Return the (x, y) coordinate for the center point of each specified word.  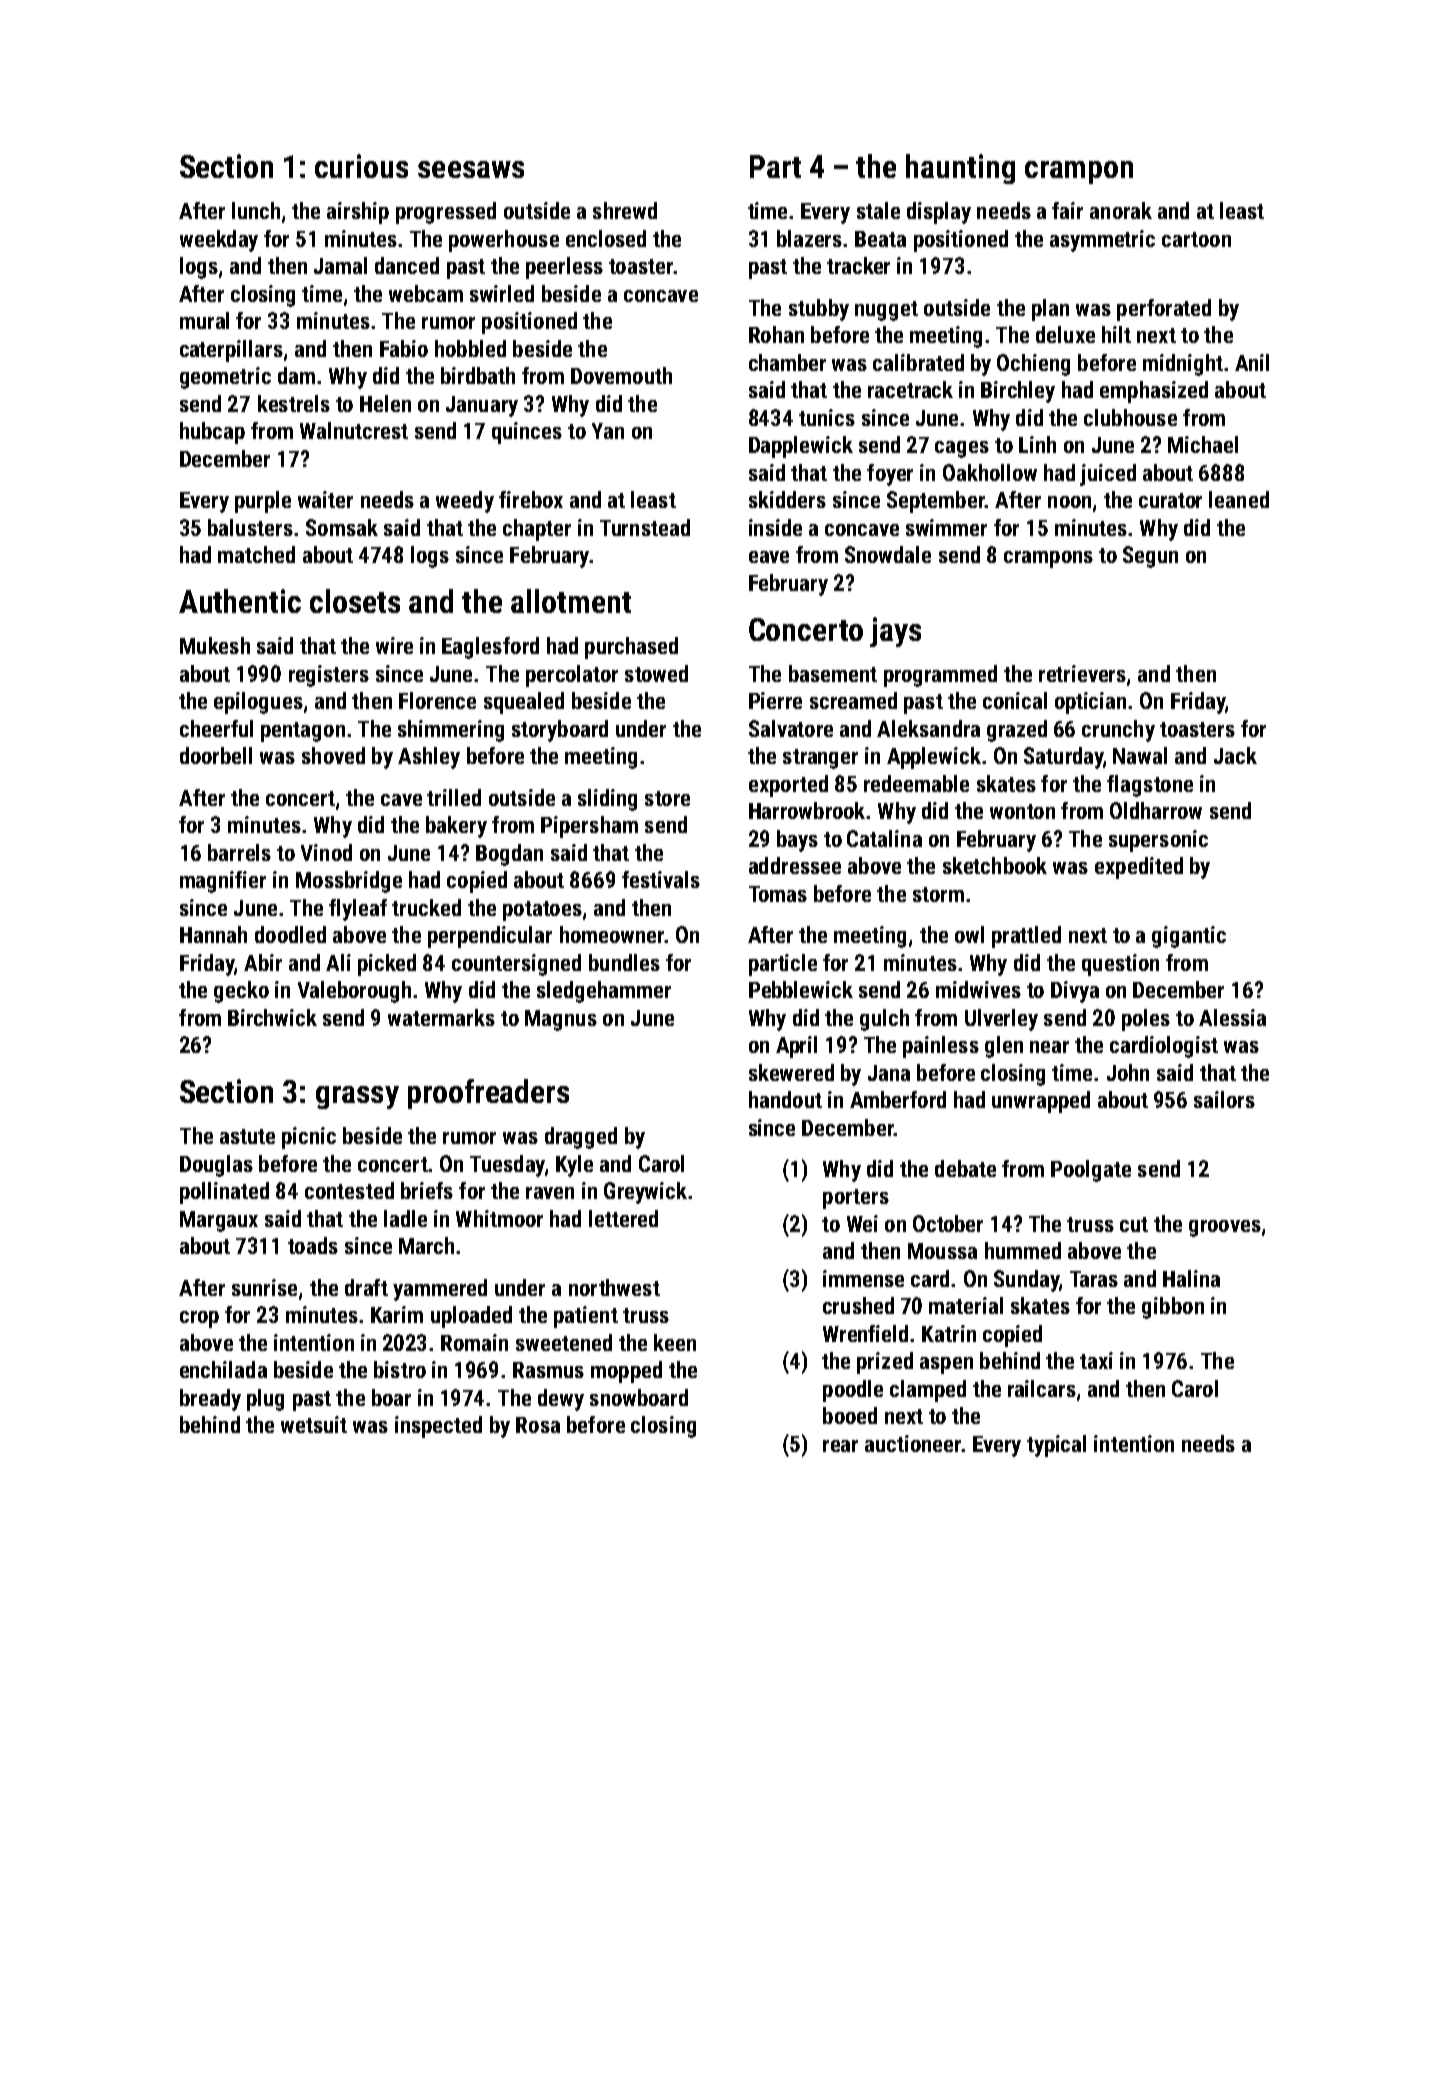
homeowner (612, 934)
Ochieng (1033, 365)
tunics (827, 417)
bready (210, 1400)
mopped (626, 1372)
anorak (1121, 210)
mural (204, 320)
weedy (465, 502)
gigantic (1189, 937)
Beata (880, 239)
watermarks (441, 1017)
